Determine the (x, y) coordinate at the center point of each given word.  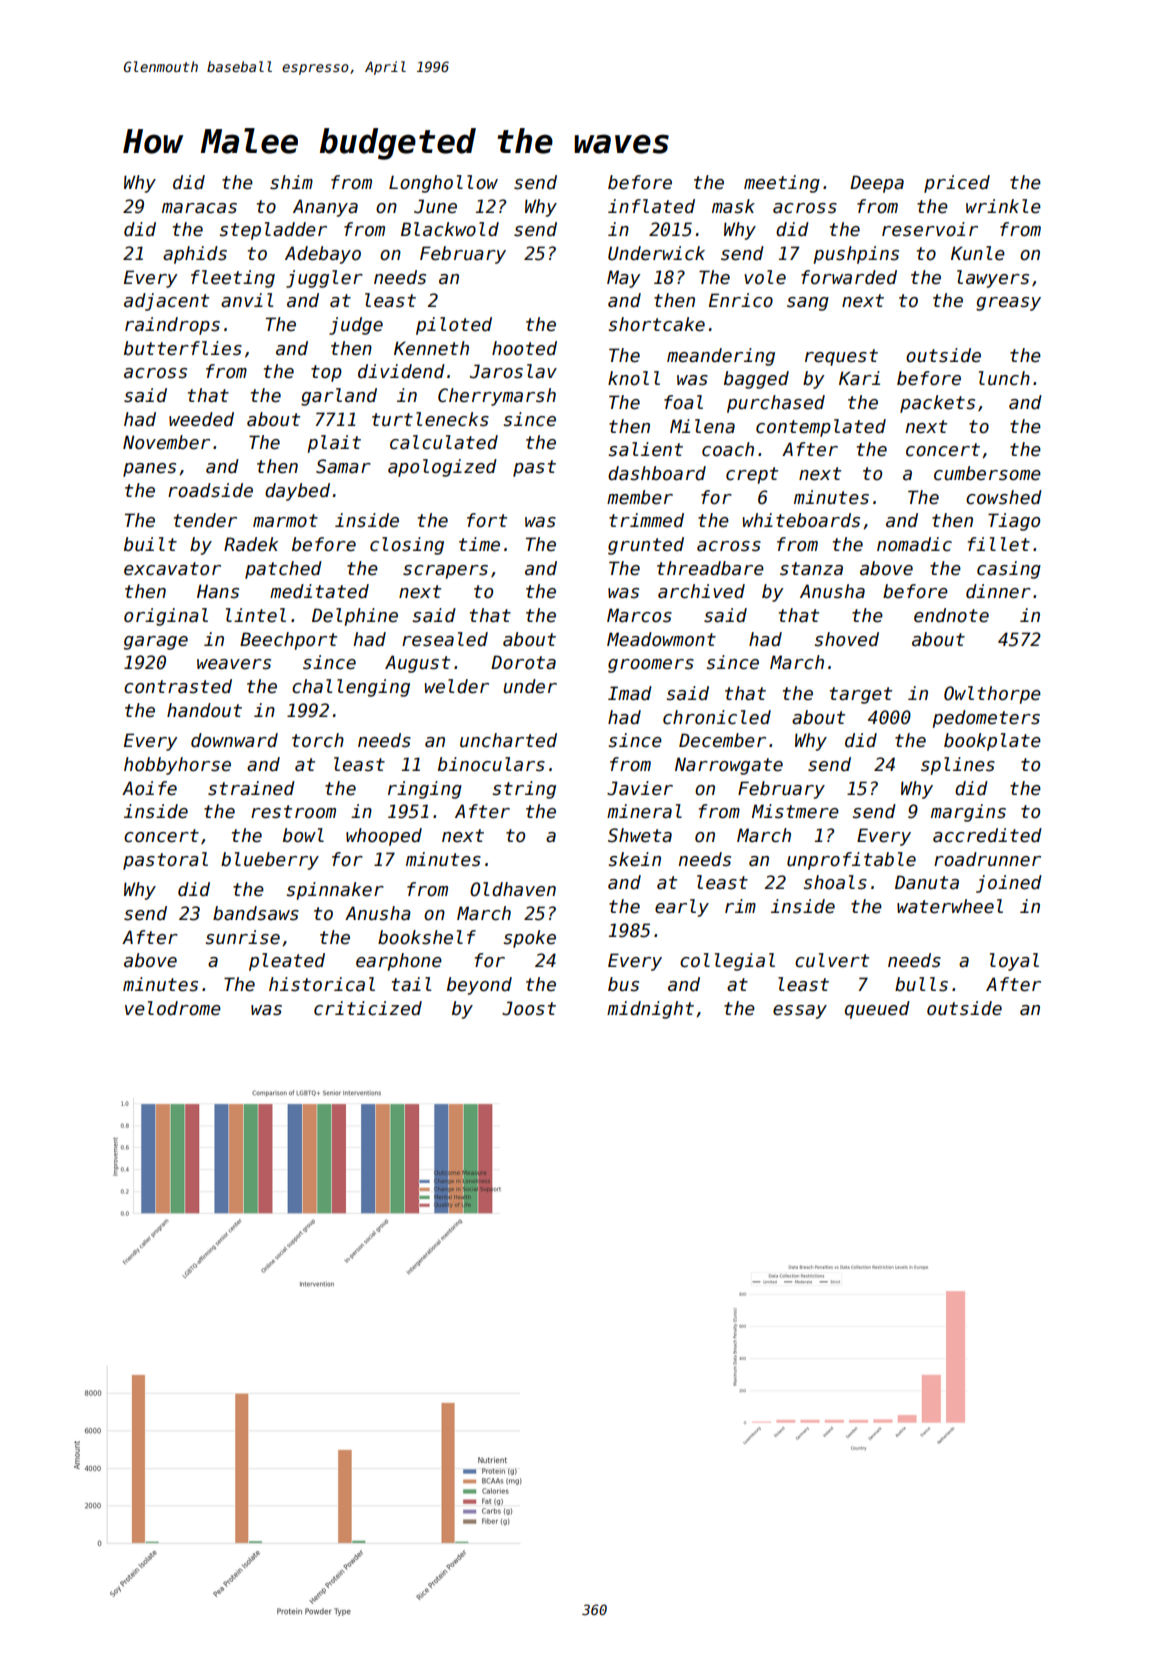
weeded (201, 419)
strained (251, 788)
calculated (444, 442)
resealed (445, 639)
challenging (351, 688)
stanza (811, 569)
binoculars (491, 764)
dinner (998, 591)
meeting (782, 184)
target (861, 695)
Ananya (325, 208)
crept (752, 475)
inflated (651, 206)
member (640, 497)
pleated (287, 962)
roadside (210, 490)
